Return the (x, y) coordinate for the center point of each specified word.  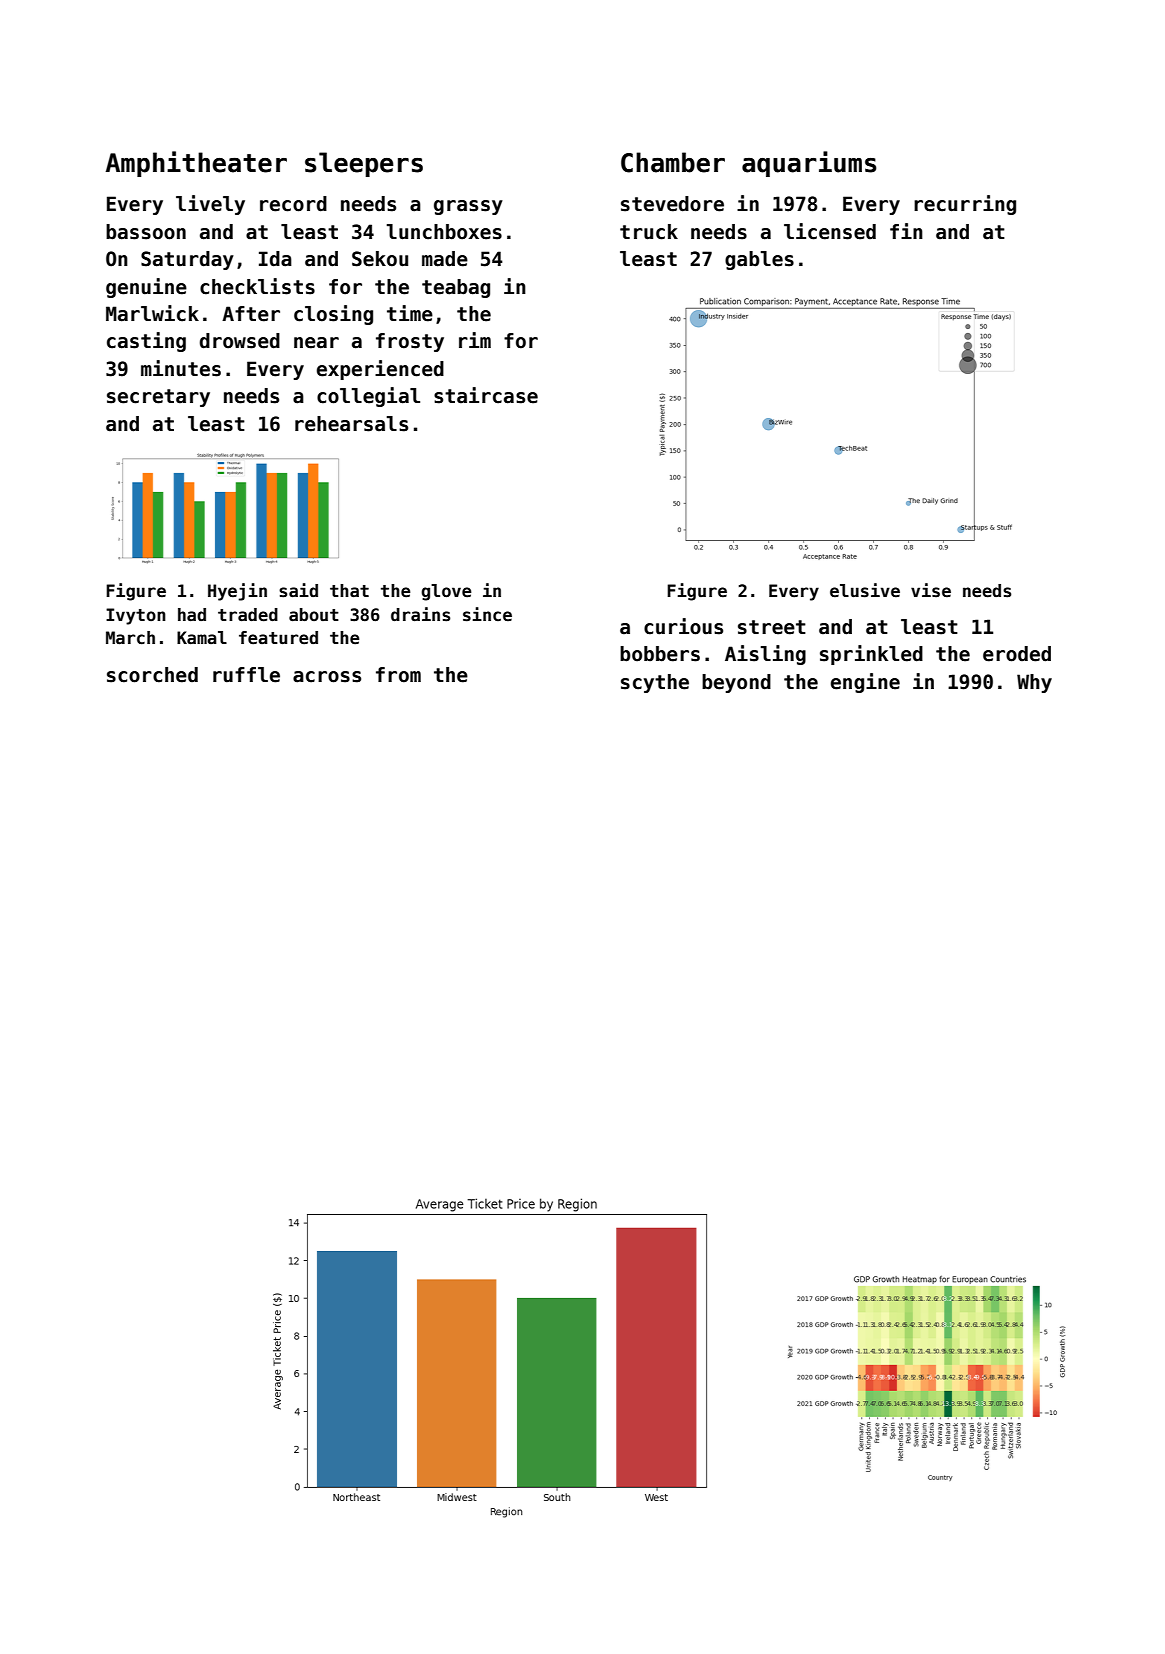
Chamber (673, 162)
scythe (655, 683)
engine (865, 683)
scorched (152, 675)
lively (210, 205)
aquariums (809, 164)
